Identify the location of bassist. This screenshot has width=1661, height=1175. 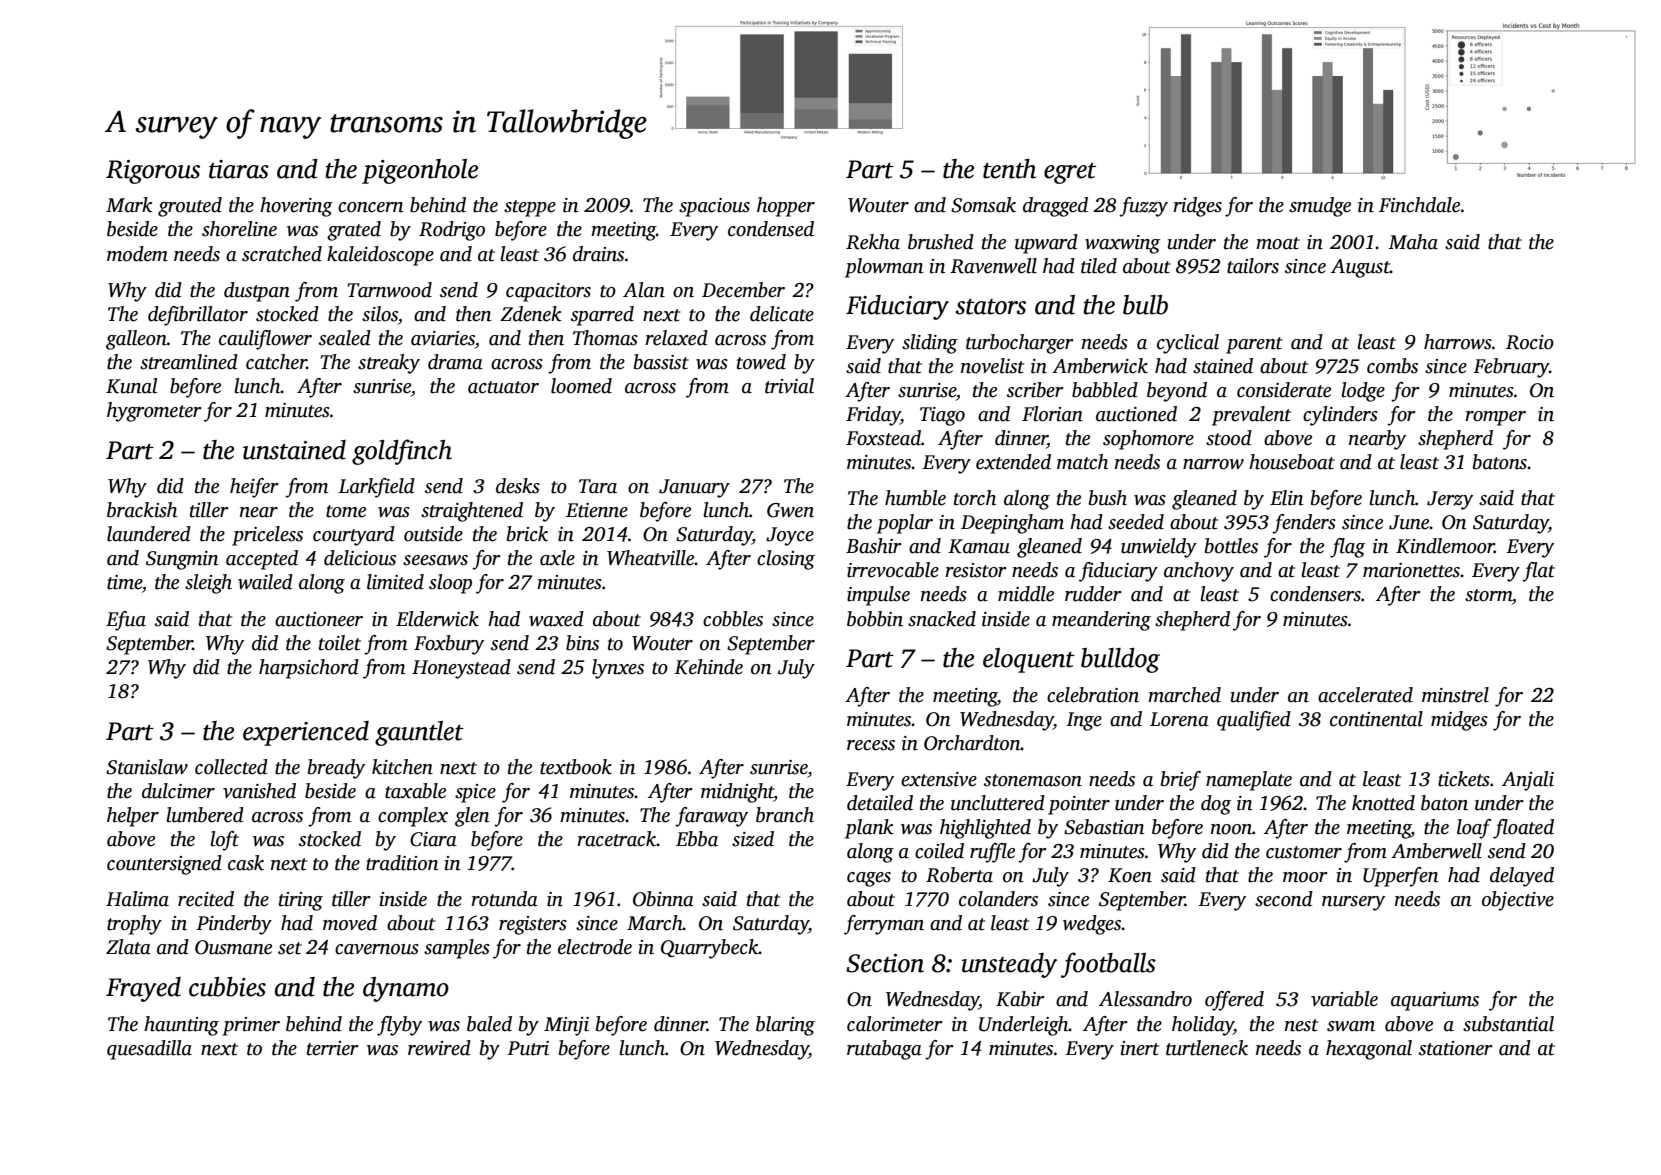
(661, 362).
